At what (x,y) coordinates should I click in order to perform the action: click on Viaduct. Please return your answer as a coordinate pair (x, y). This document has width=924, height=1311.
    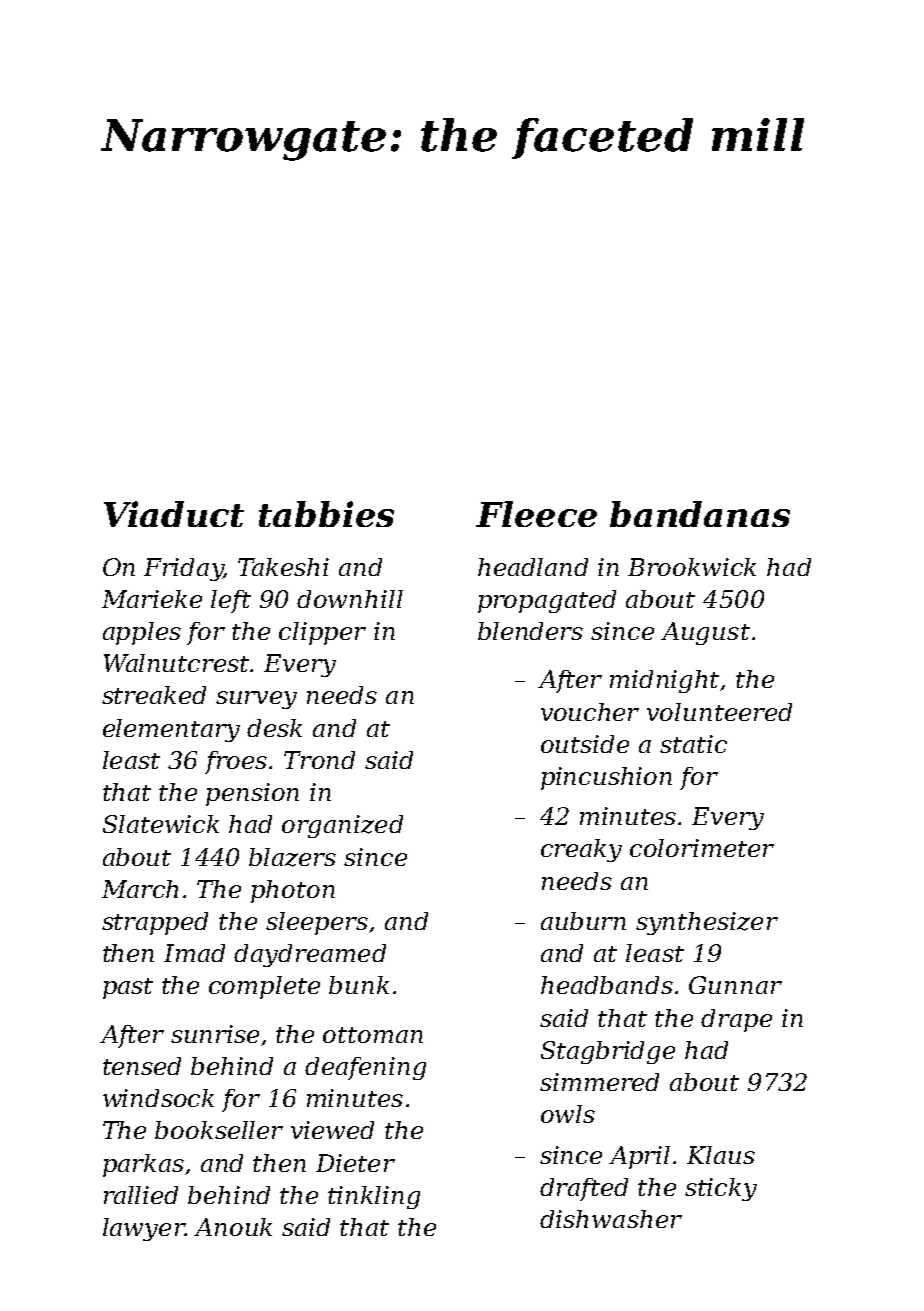
    Looking at the image, I should click on (174, 514).
